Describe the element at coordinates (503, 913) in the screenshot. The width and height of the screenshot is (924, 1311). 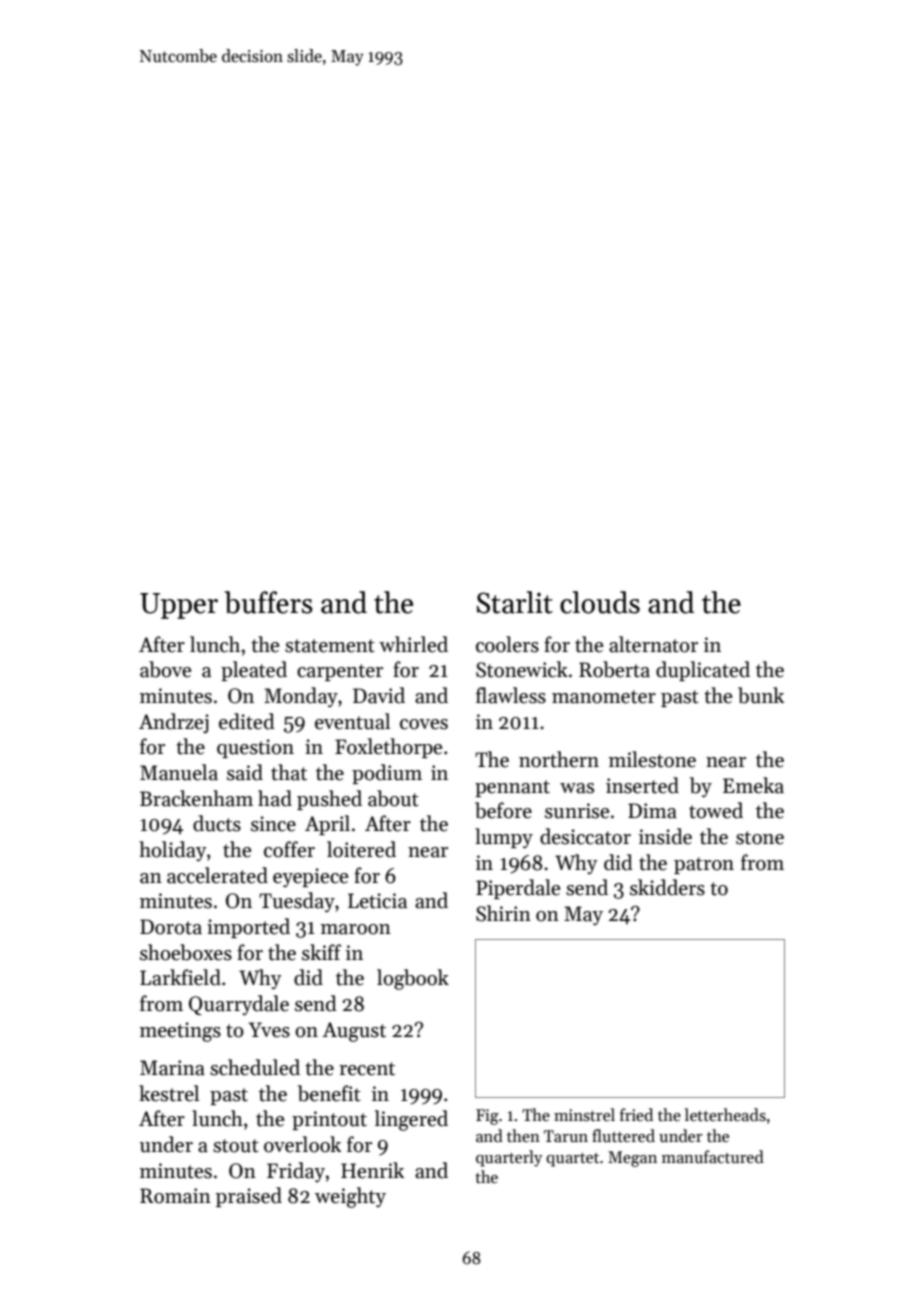
I see `Shirin` at that location.
